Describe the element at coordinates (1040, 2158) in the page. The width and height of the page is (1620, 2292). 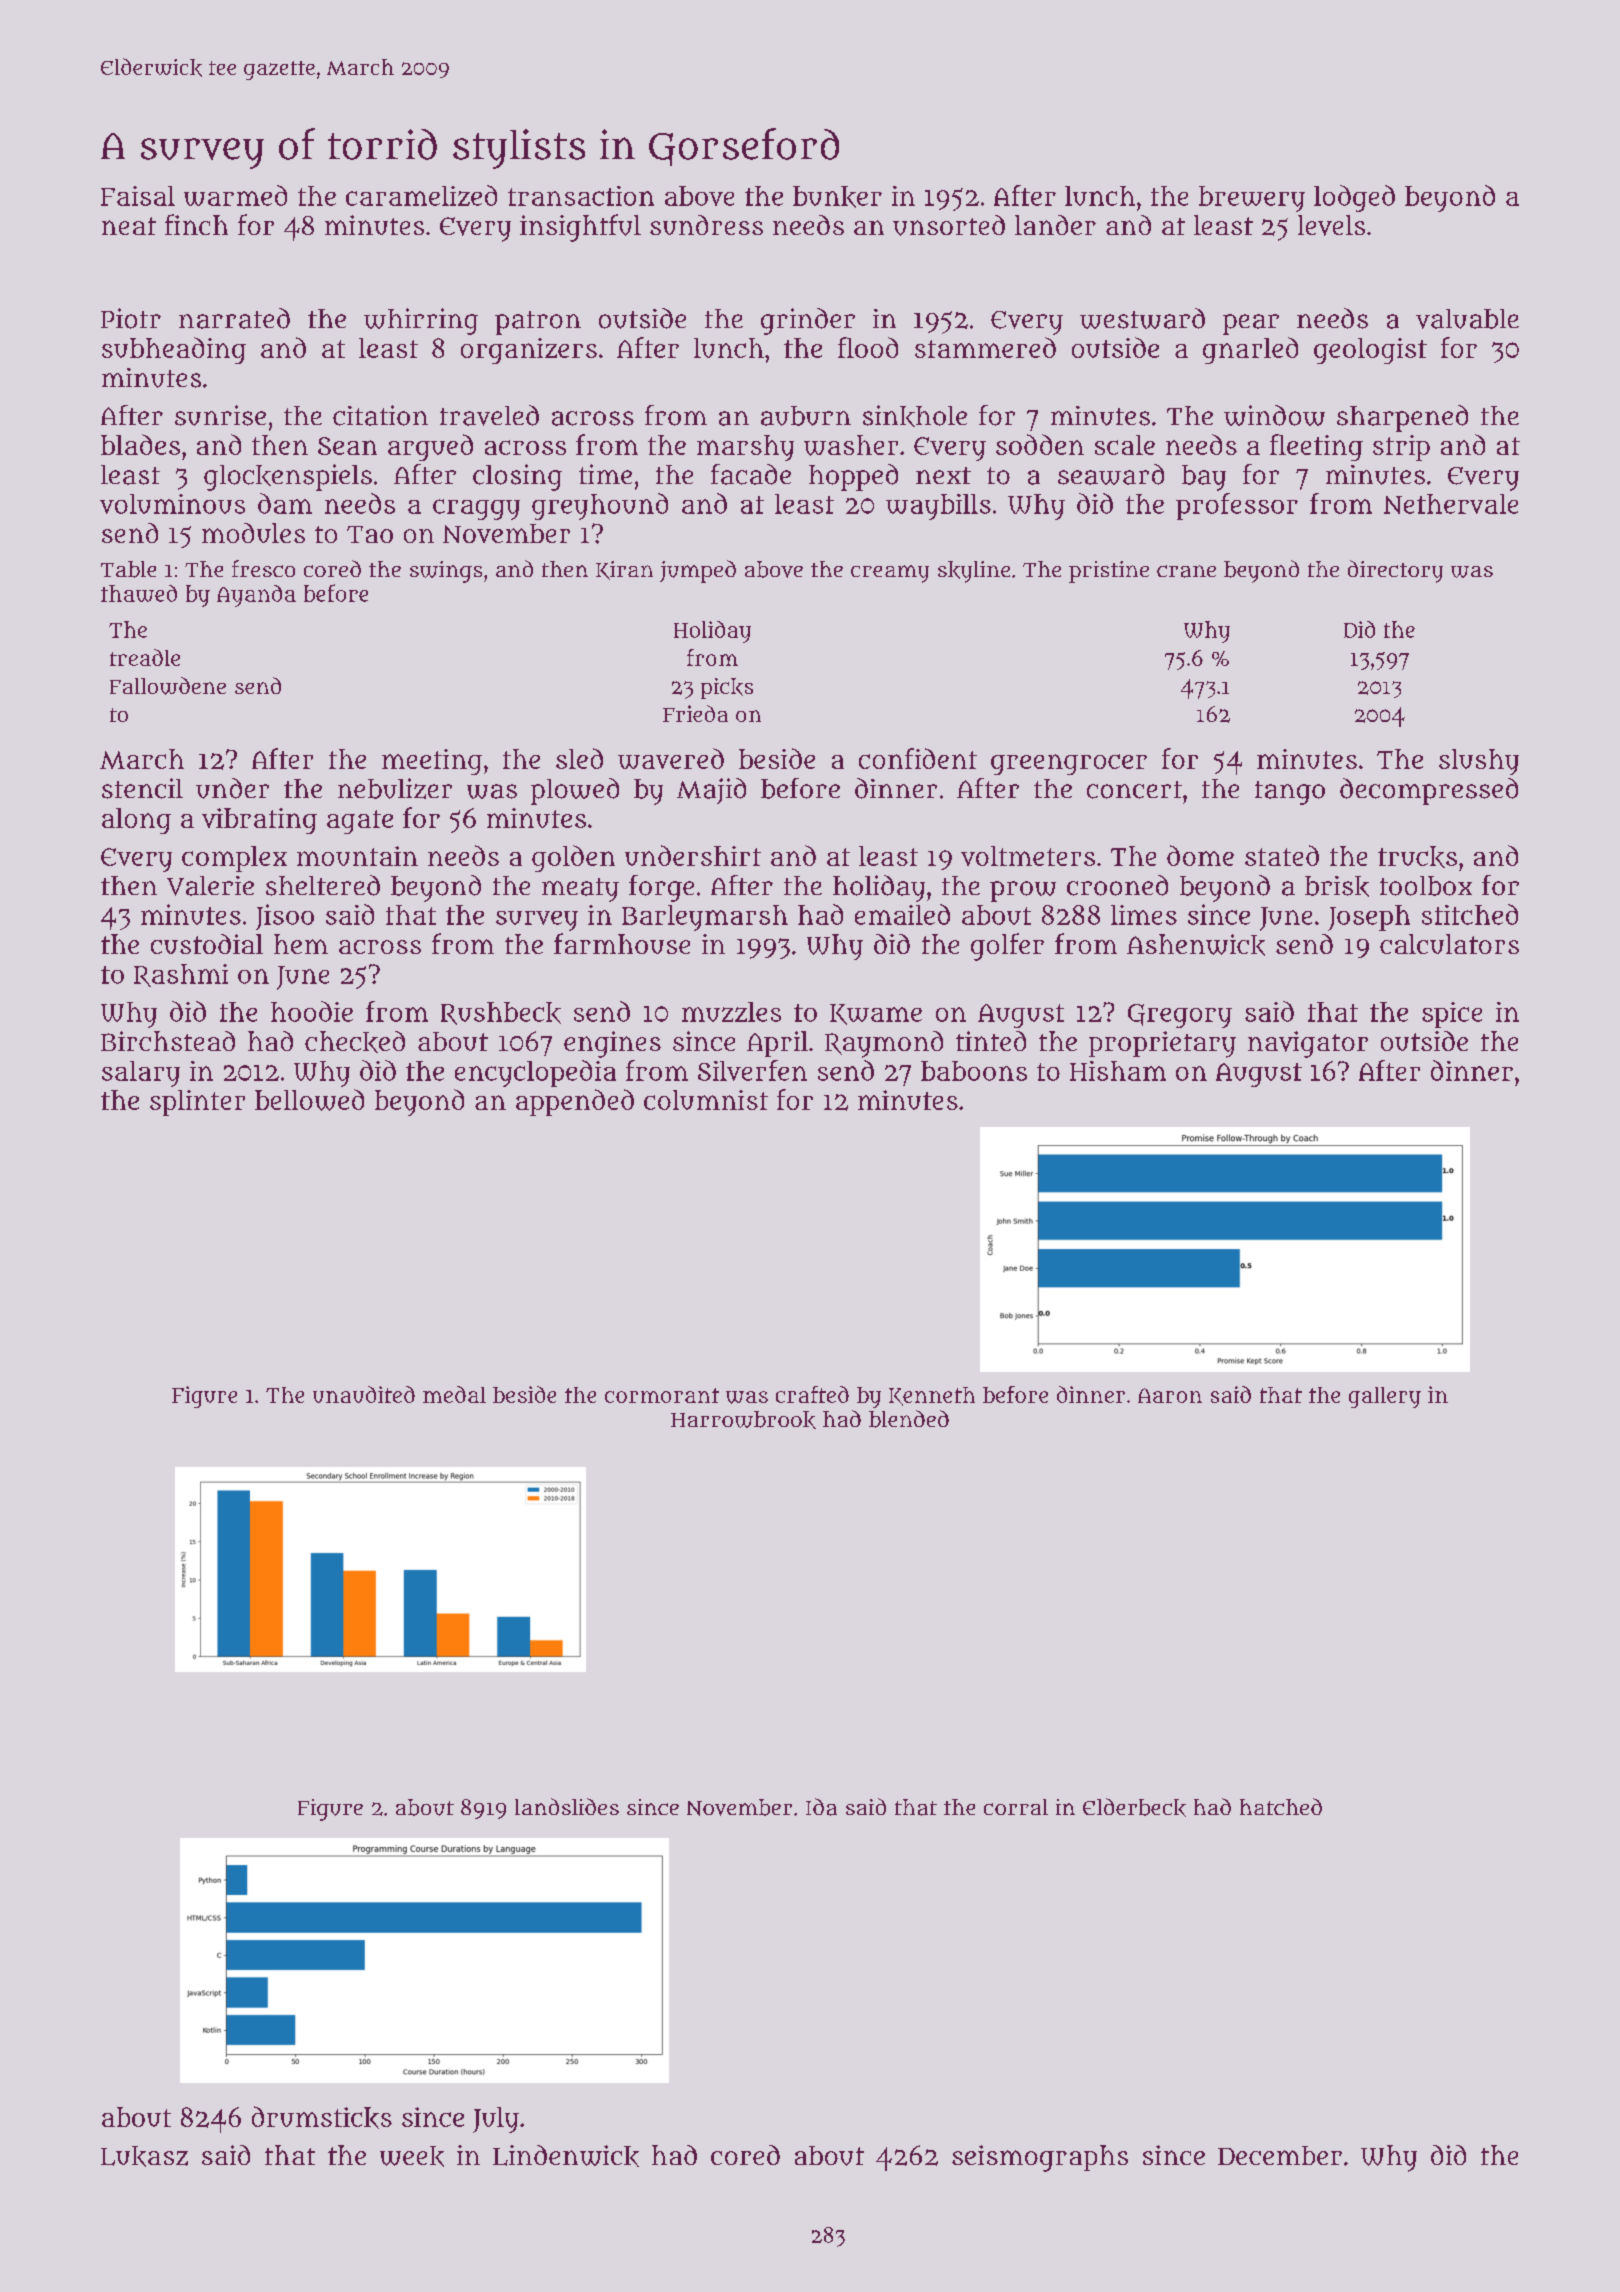
I see `seismographs` at that location.
